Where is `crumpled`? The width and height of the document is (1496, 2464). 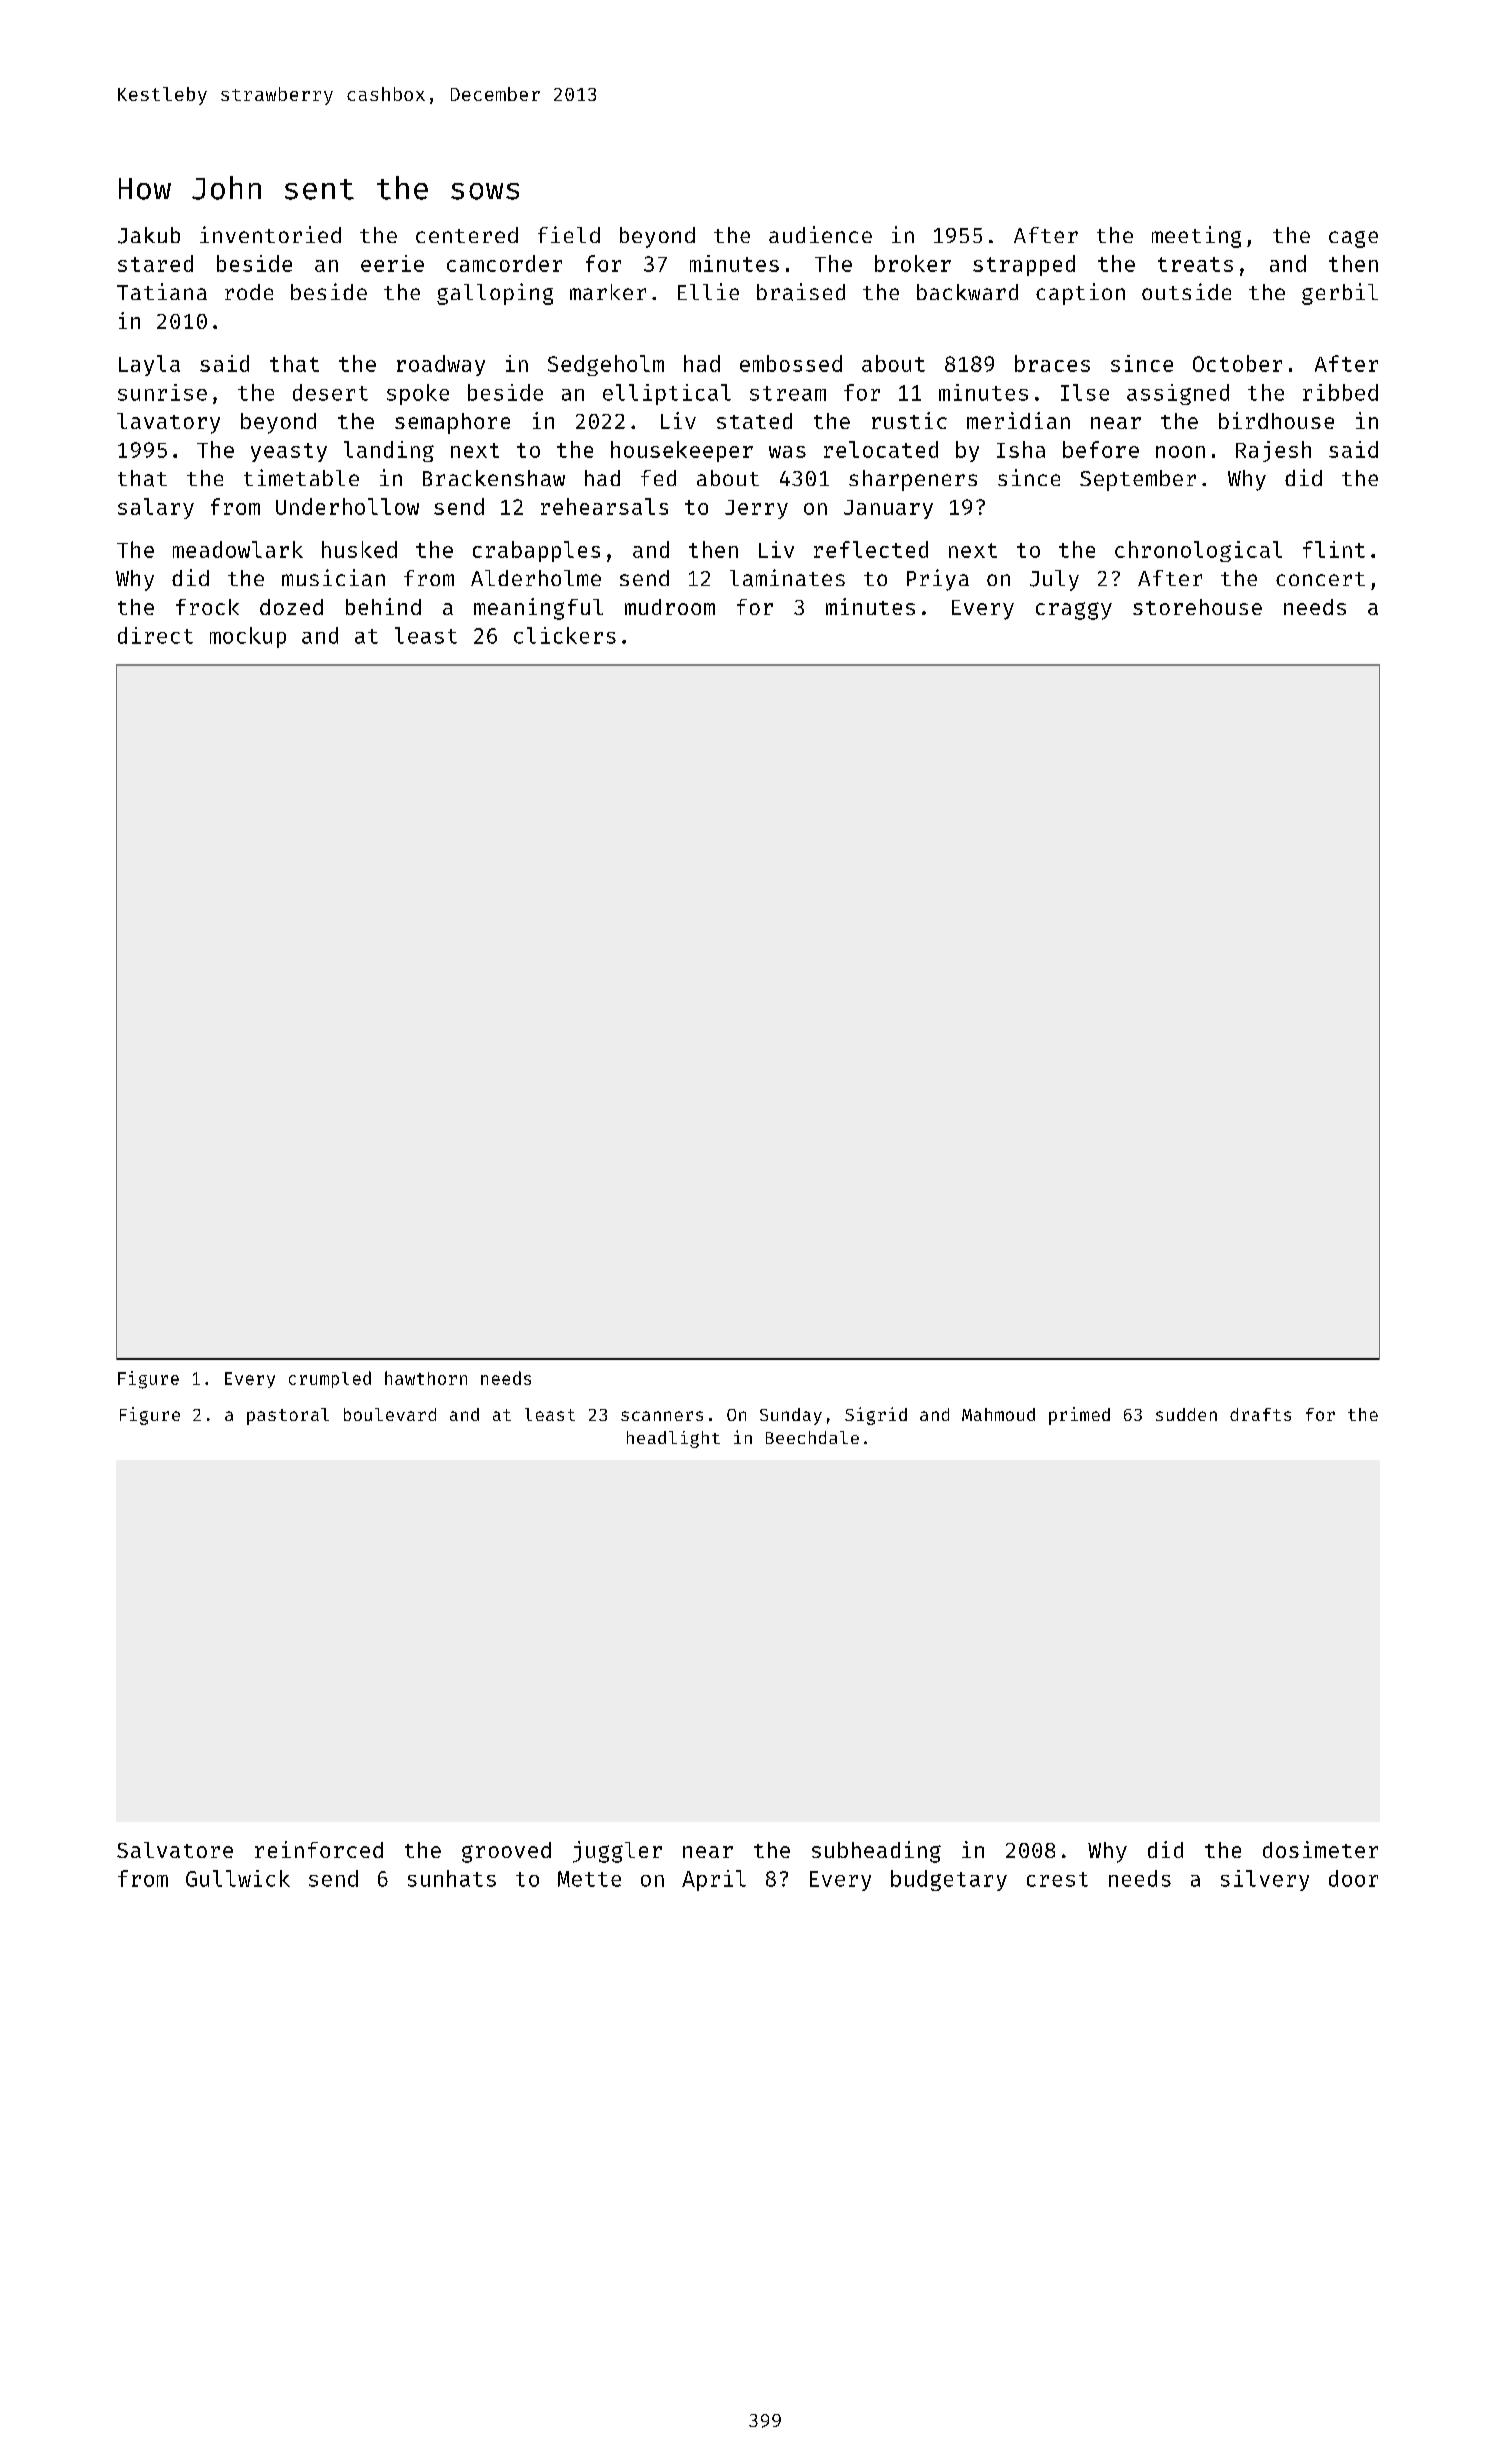
crumpled is located at coordinates (330, 1379).
